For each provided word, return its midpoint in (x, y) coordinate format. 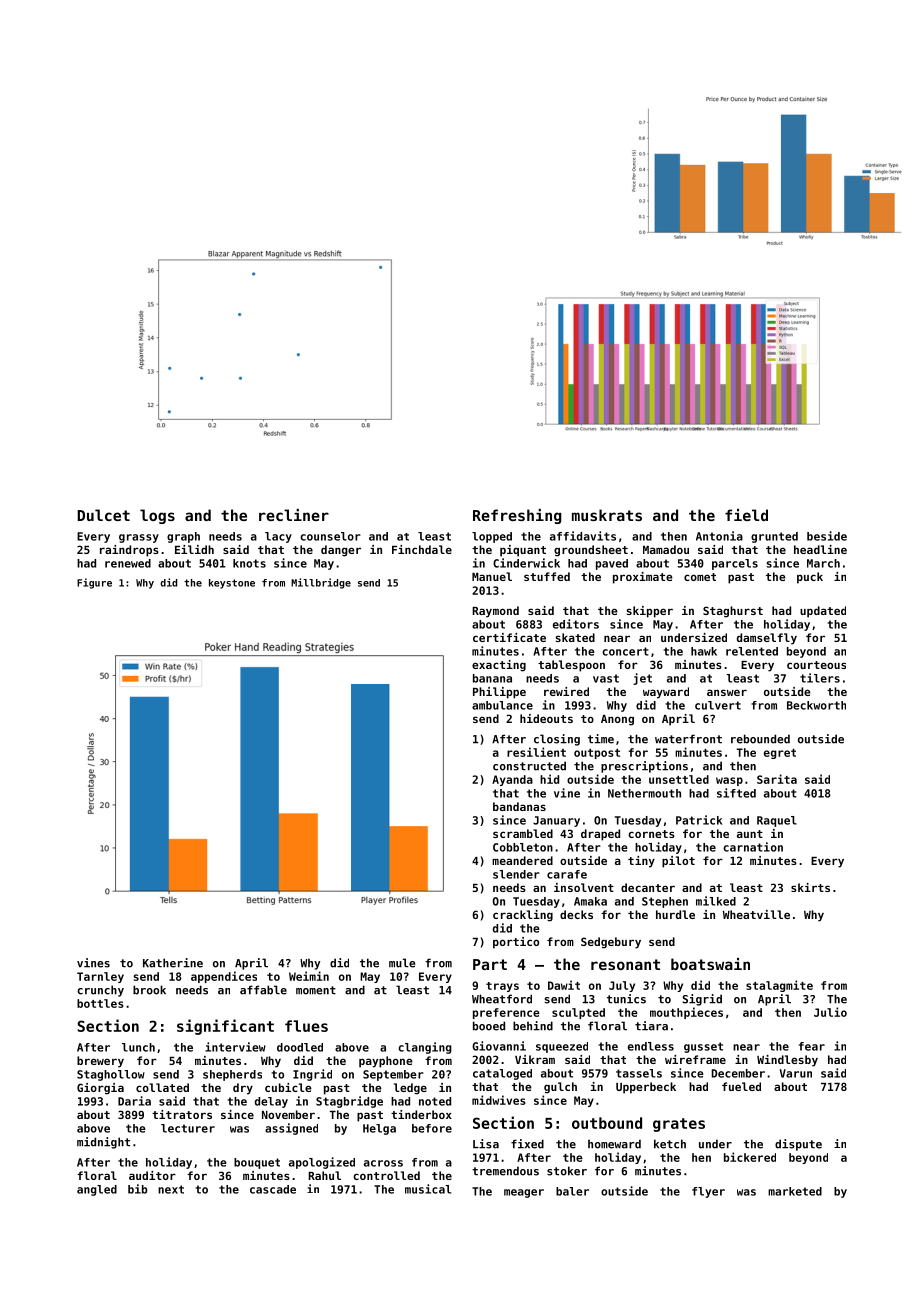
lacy (278, 537)
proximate (643, 578)
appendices (224, 977)
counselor (330, 536)
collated (162, 1087)
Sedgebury (611, 943)
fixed (527, 1144)
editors (576, 624)
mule (402, 963)
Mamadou (666, 549)
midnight (103, 1143)
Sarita (777, 779)
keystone (232, 584)
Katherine (173, 963)
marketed (795, 1191)
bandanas (519, 806)
